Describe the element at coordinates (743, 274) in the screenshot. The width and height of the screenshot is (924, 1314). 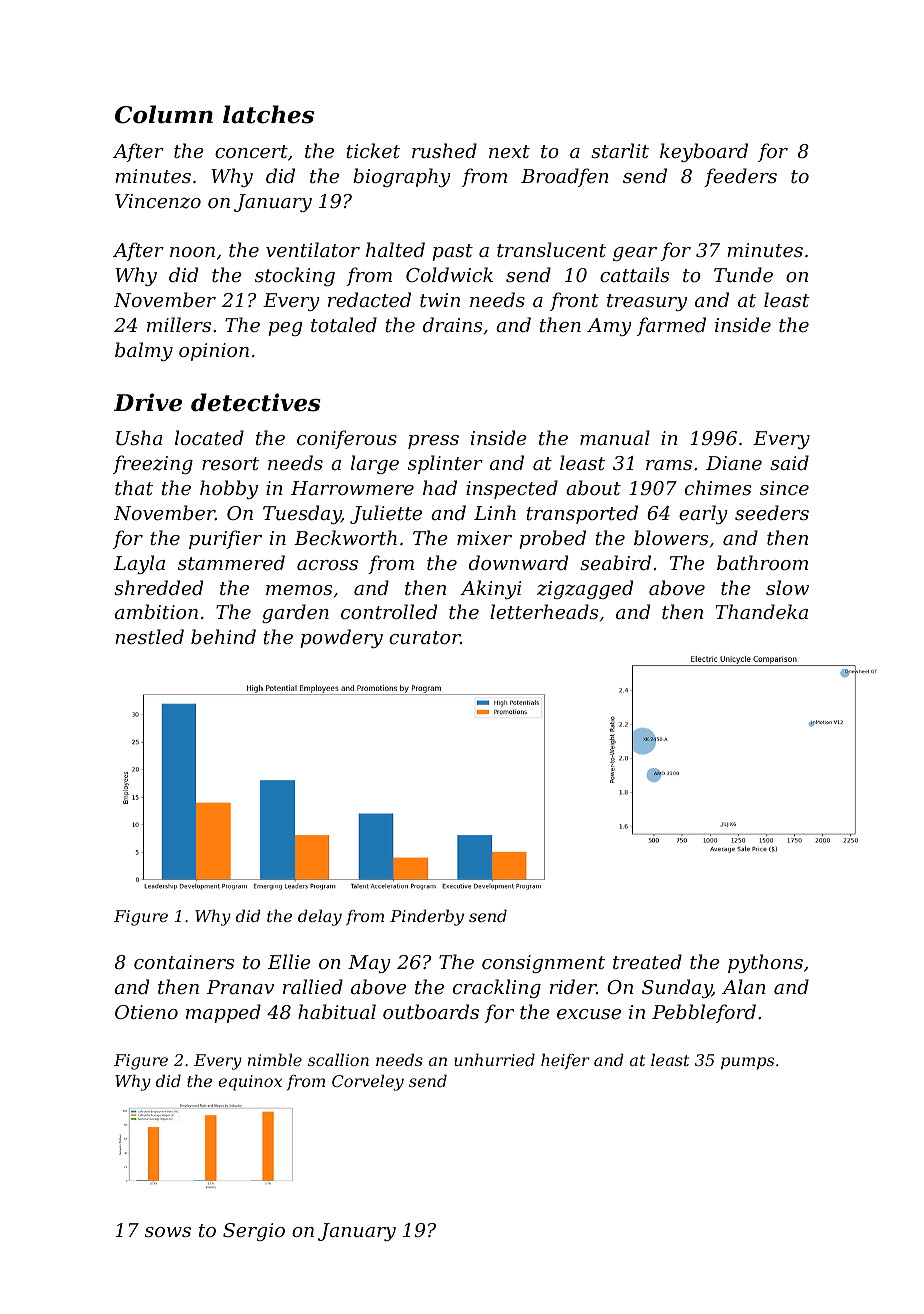
I see `Tunde` at that location.
